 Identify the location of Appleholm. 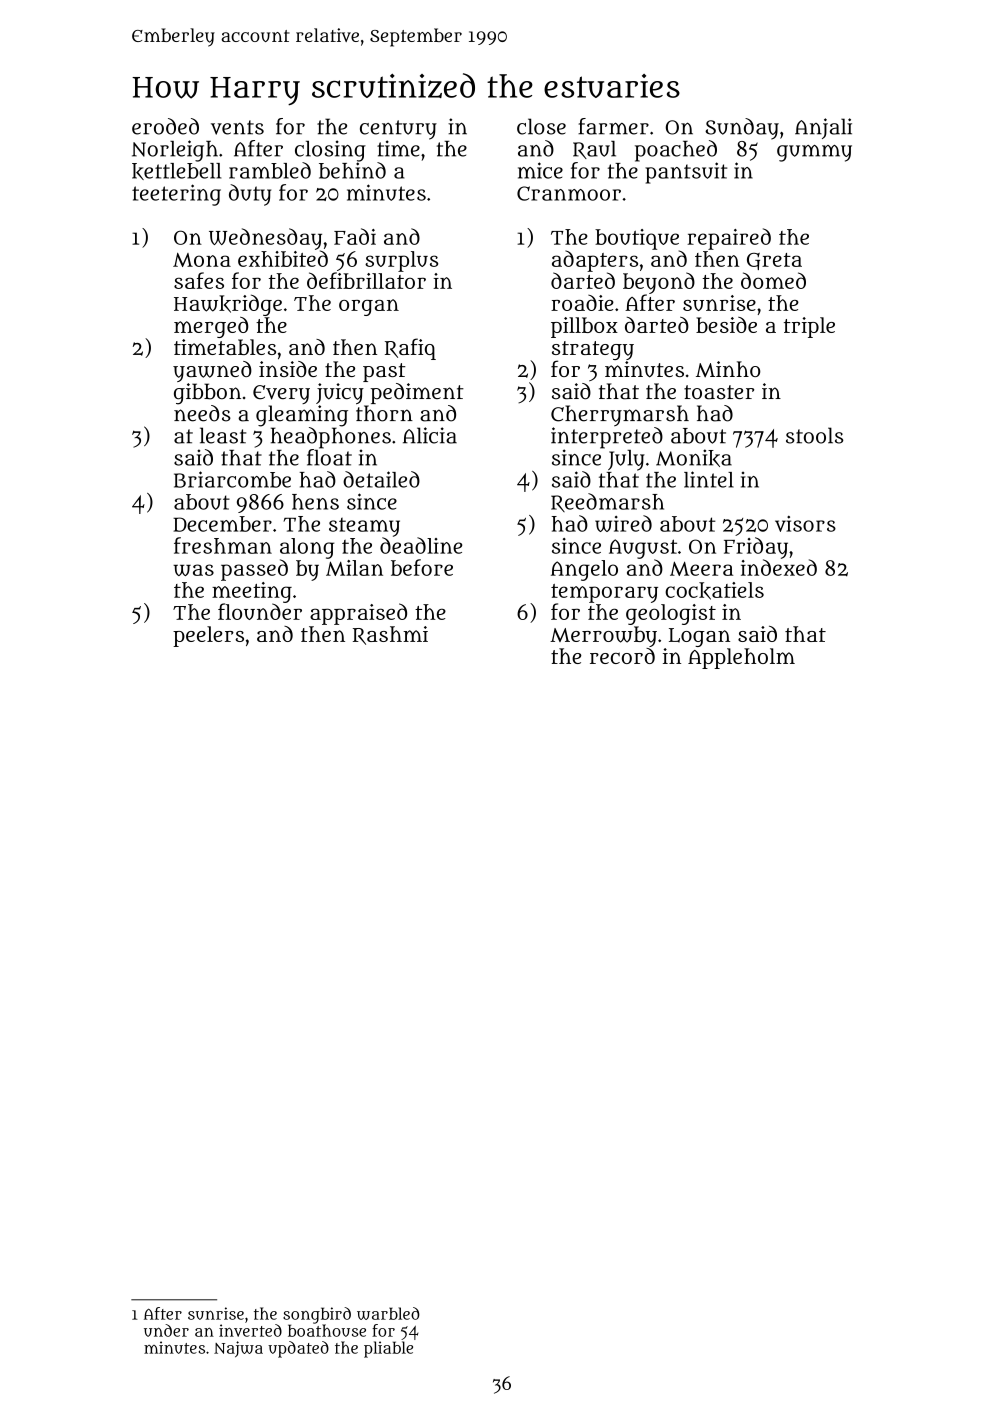
(741, 658).
